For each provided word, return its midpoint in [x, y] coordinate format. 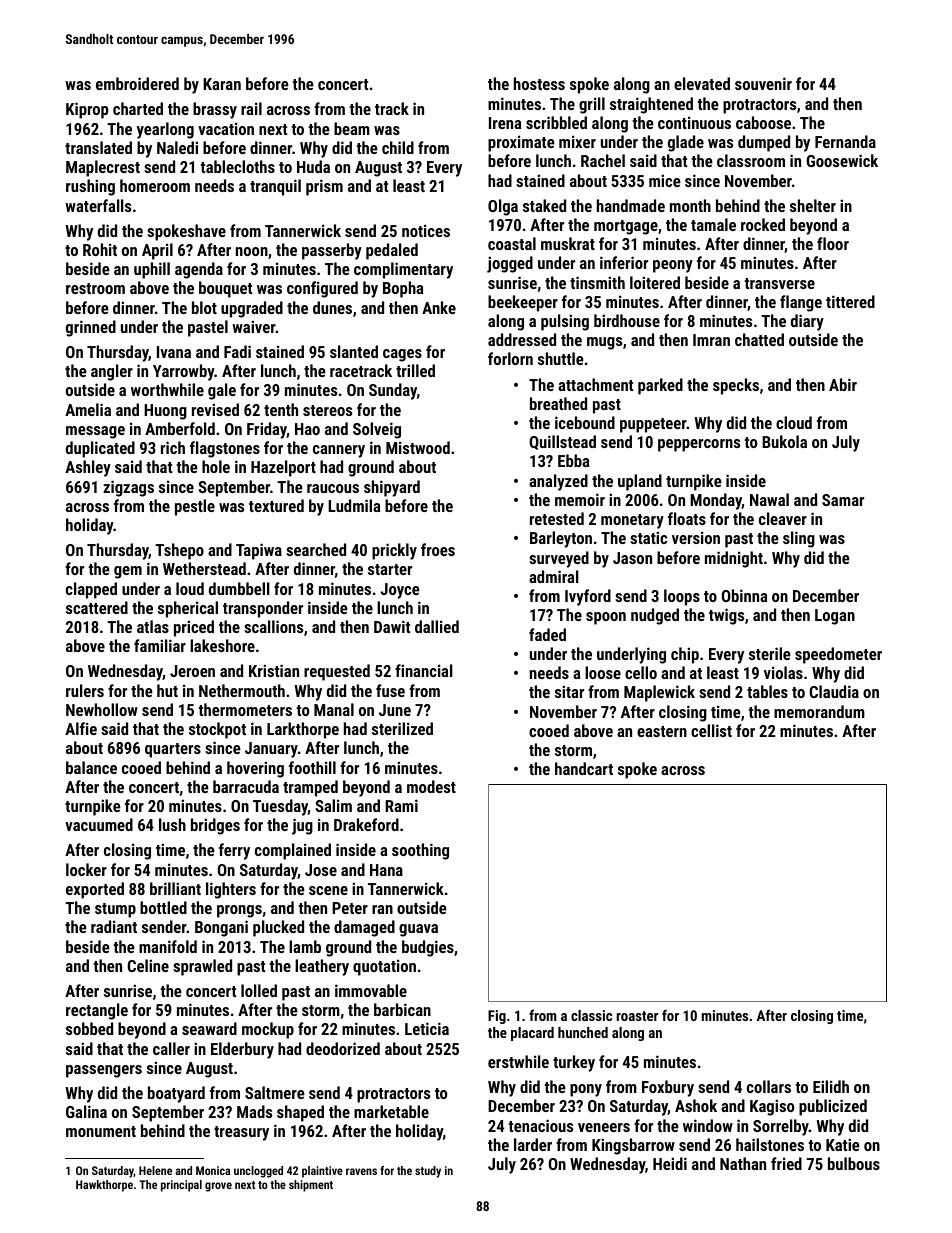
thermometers [245, 709]
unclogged [258, 1172]
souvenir [763, 83]
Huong [165, 412]
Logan [835, 617]
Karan [222, 84]
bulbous [854, 1163]
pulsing [565, 322]
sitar [569, 691]
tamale [713, 224]
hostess [539, 83]
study [428, 1172]
